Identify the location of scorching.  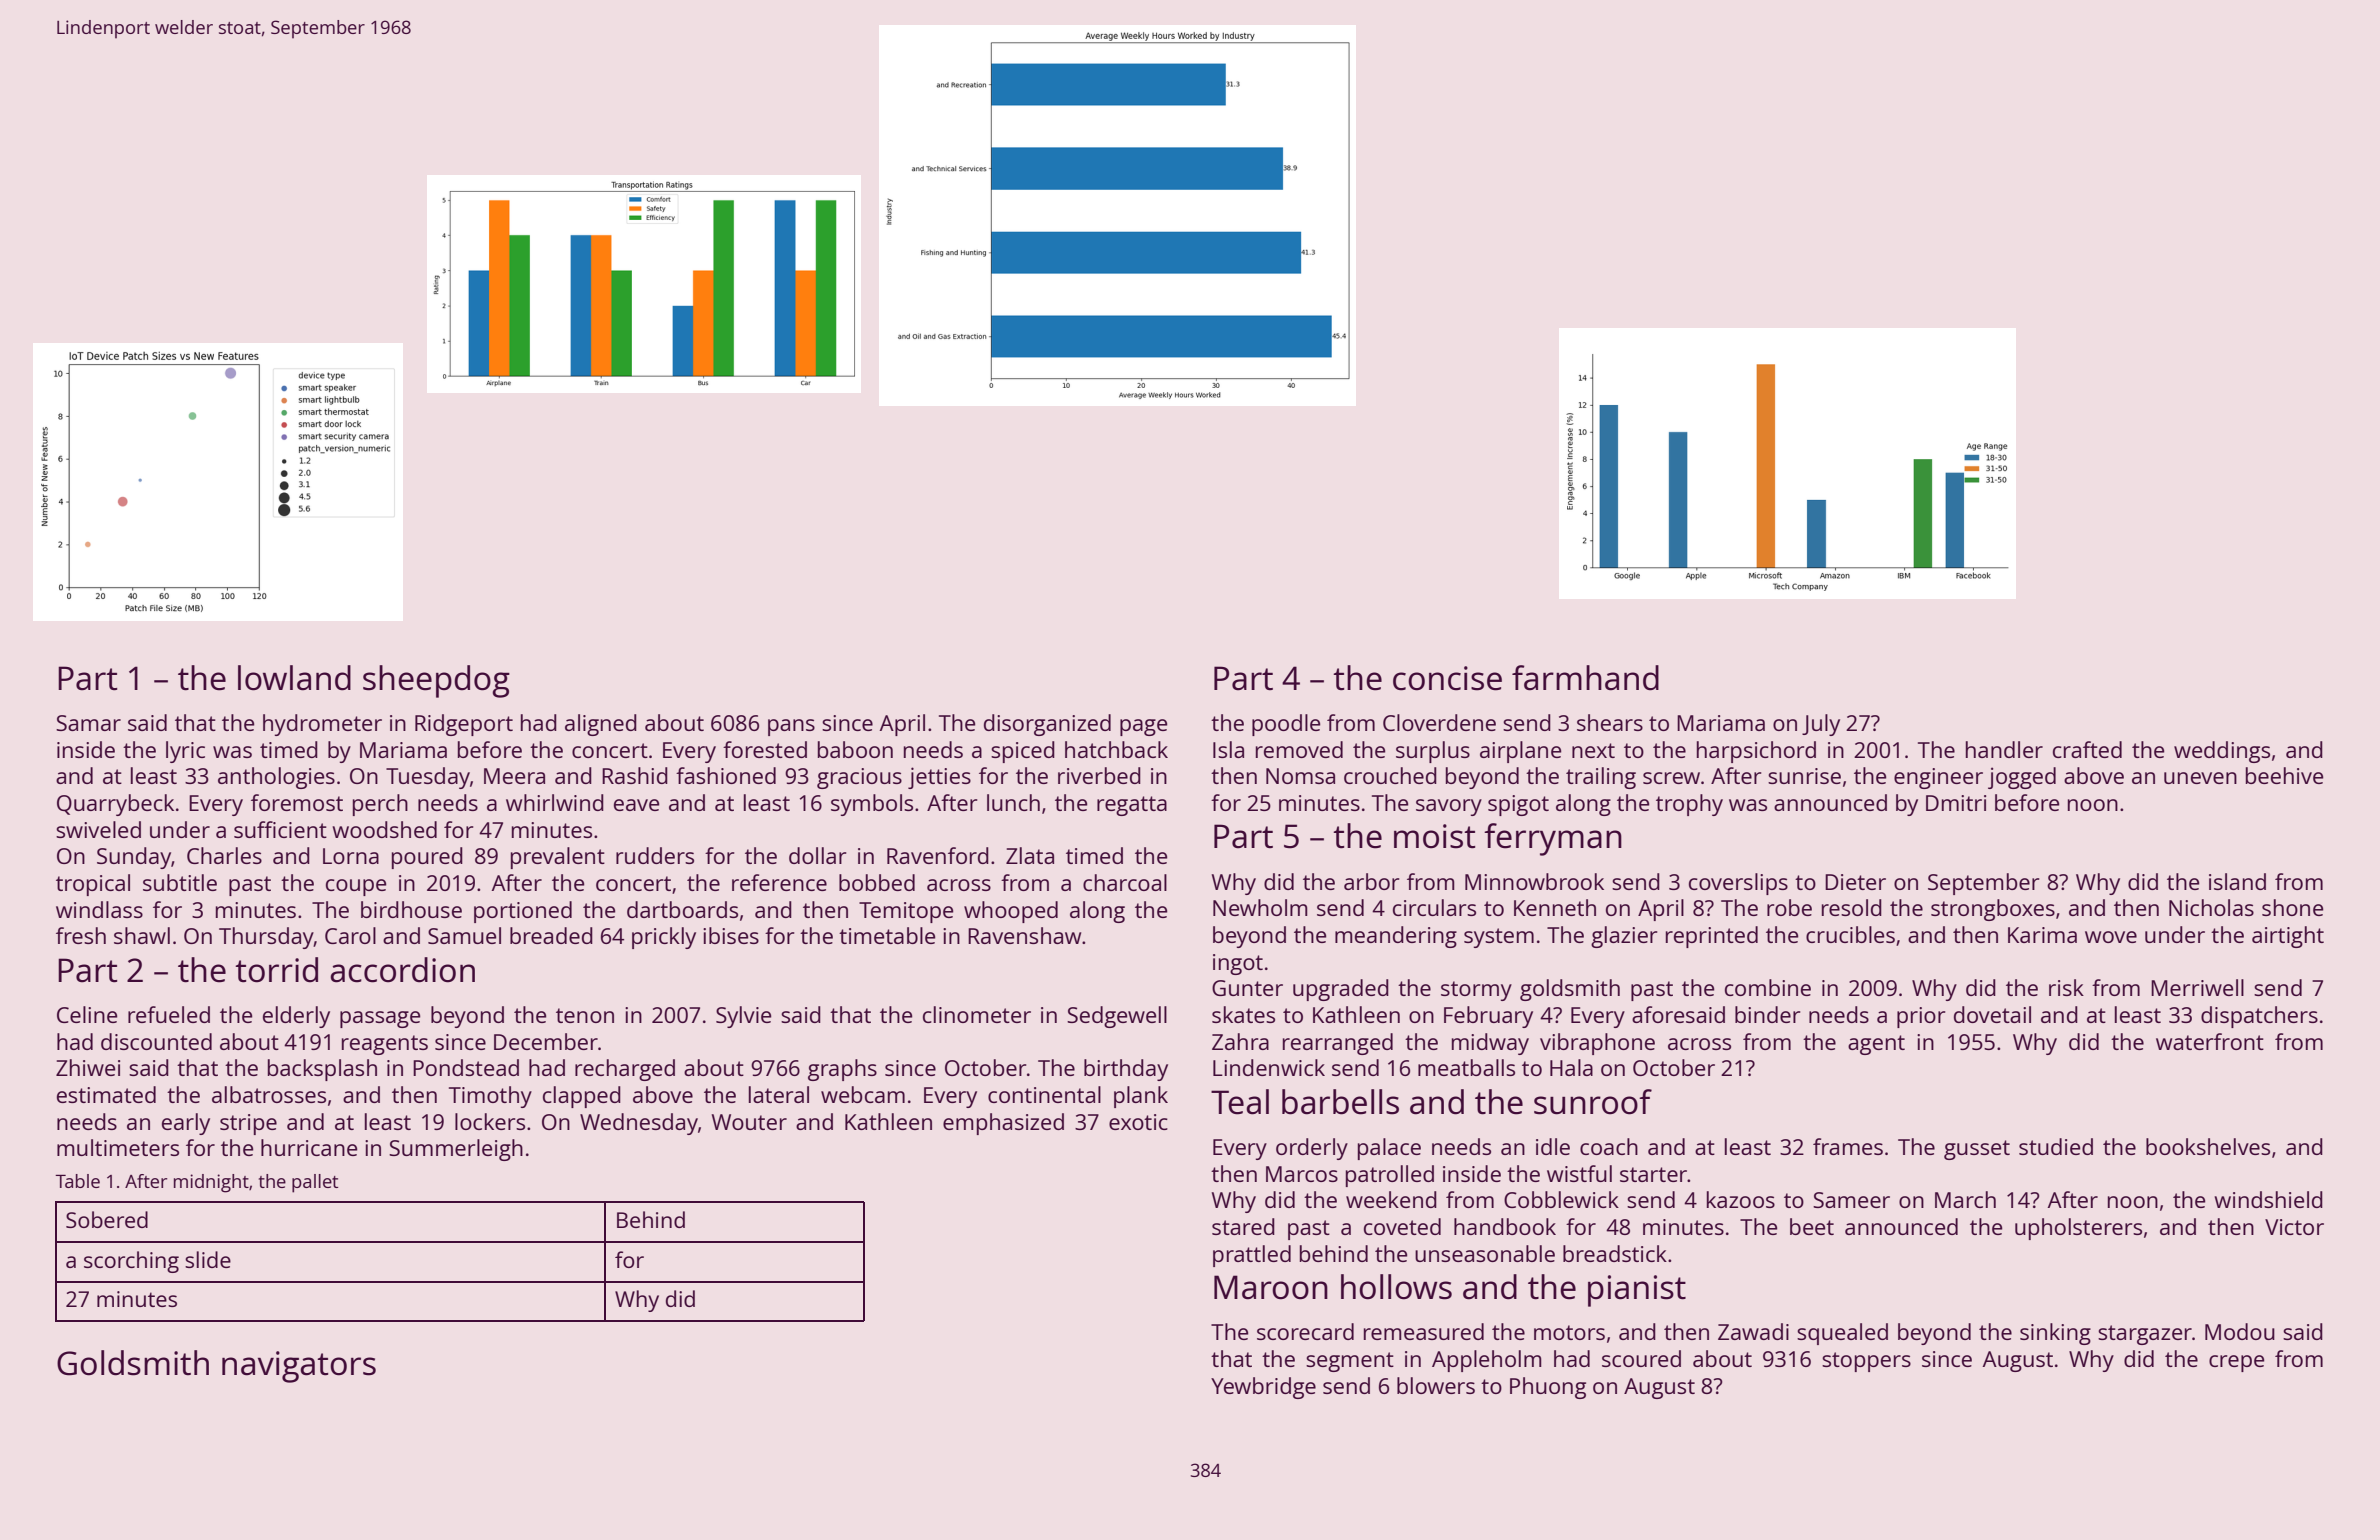
(131, 1262).
